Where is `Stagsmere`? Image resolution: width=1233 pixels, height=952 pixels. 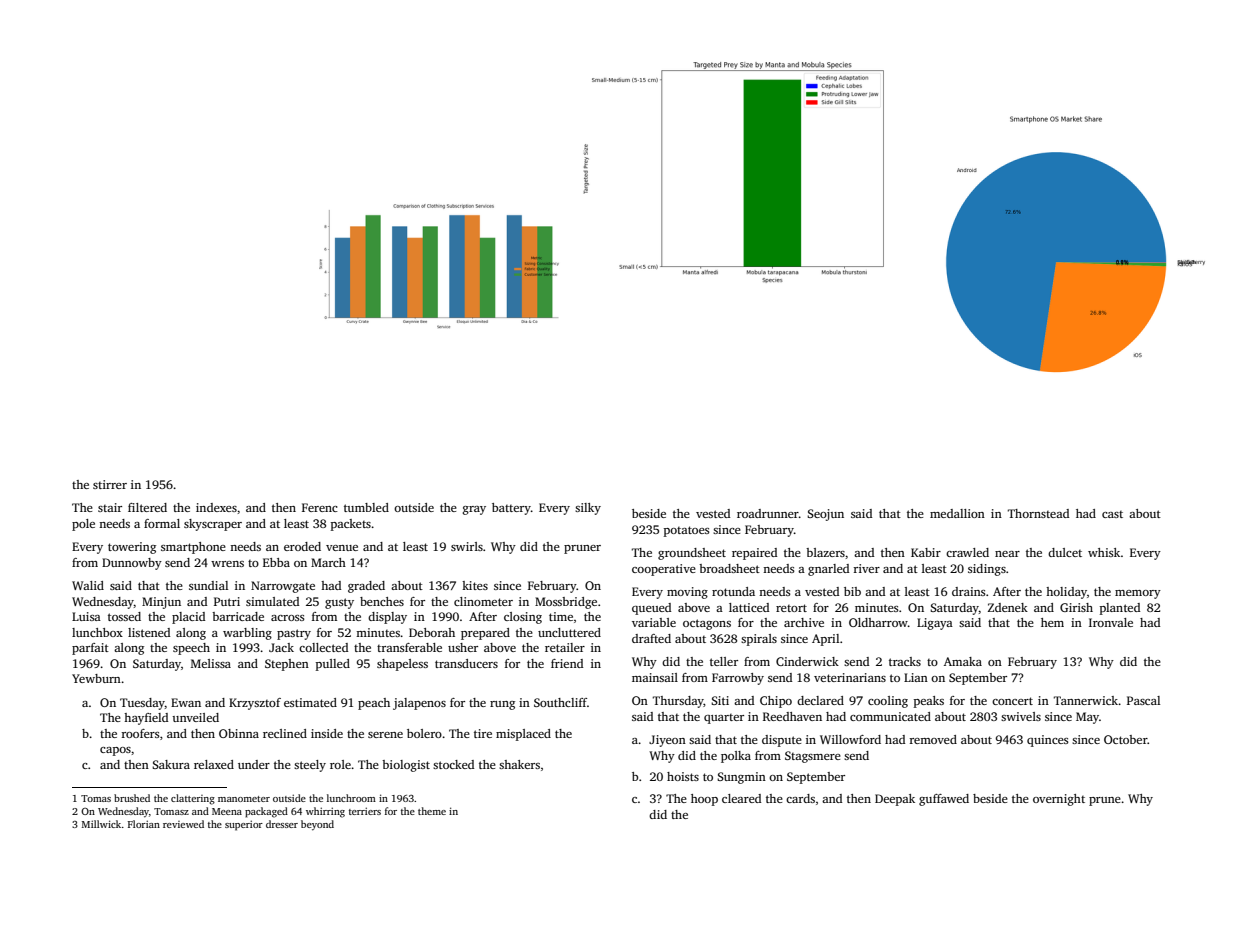 Stagsmere is located at coordinates (813, 757).
